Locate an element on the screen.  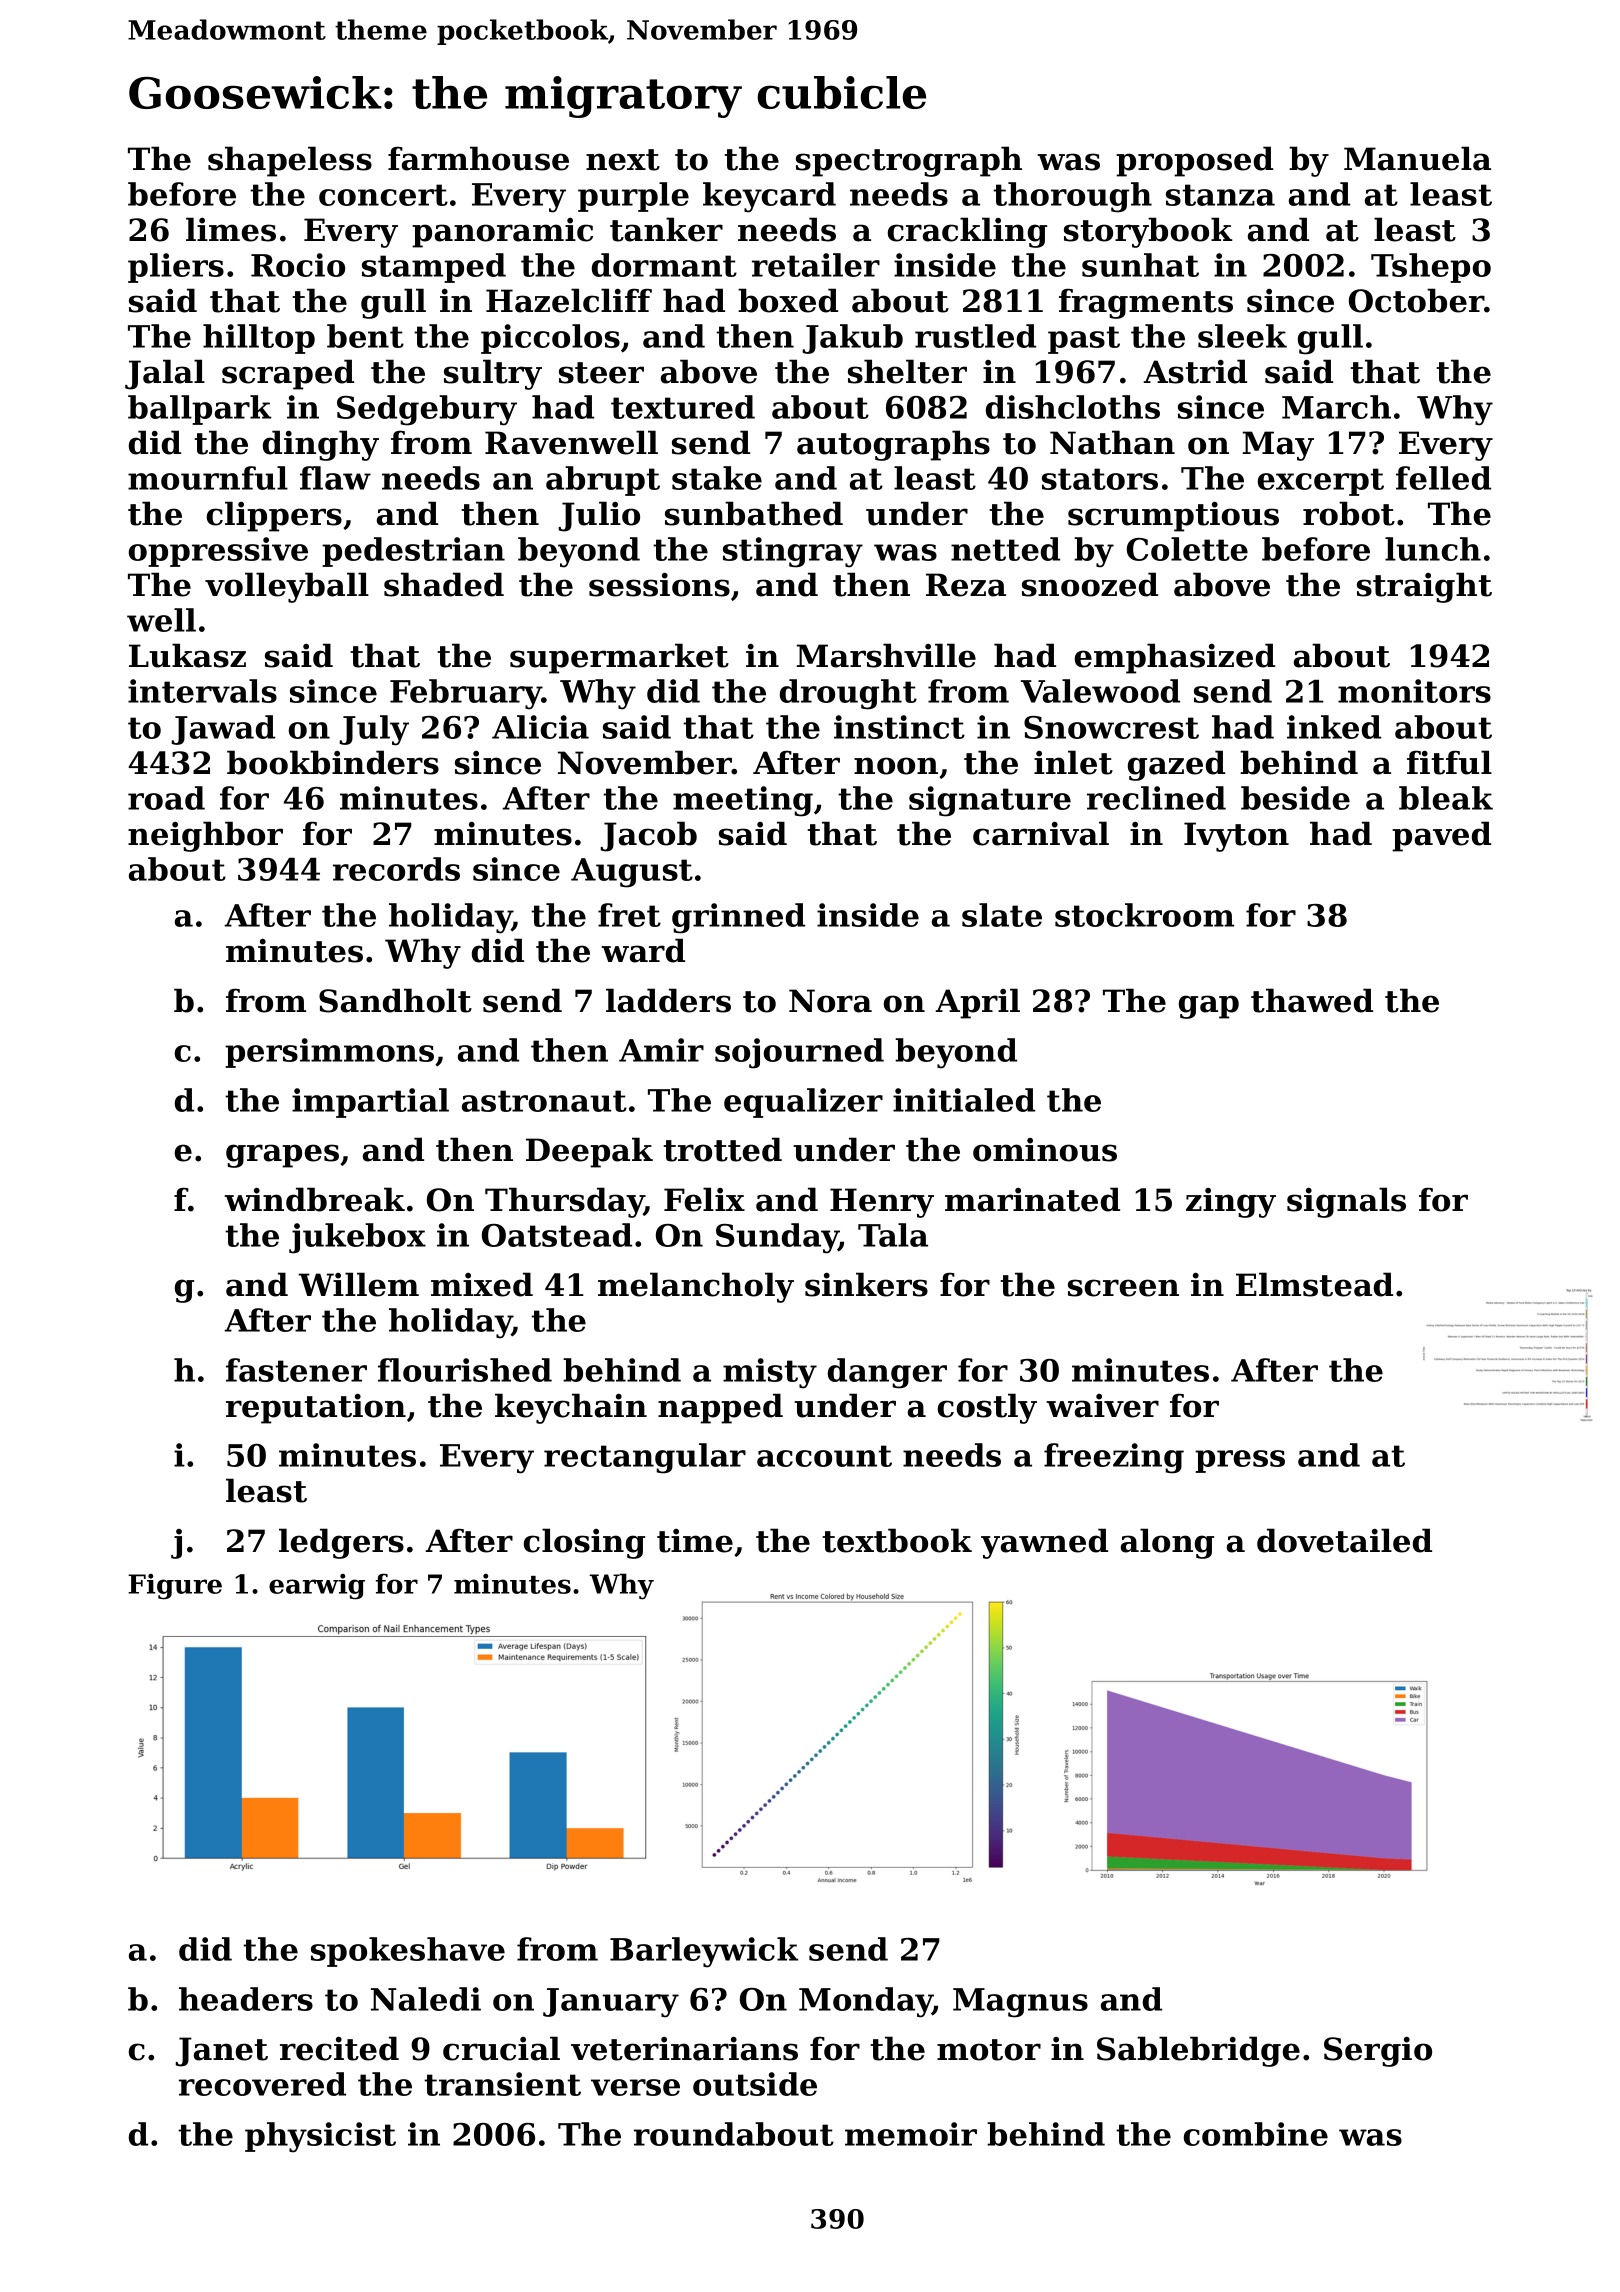
Manuela is located at coordinates (1417, 158).
